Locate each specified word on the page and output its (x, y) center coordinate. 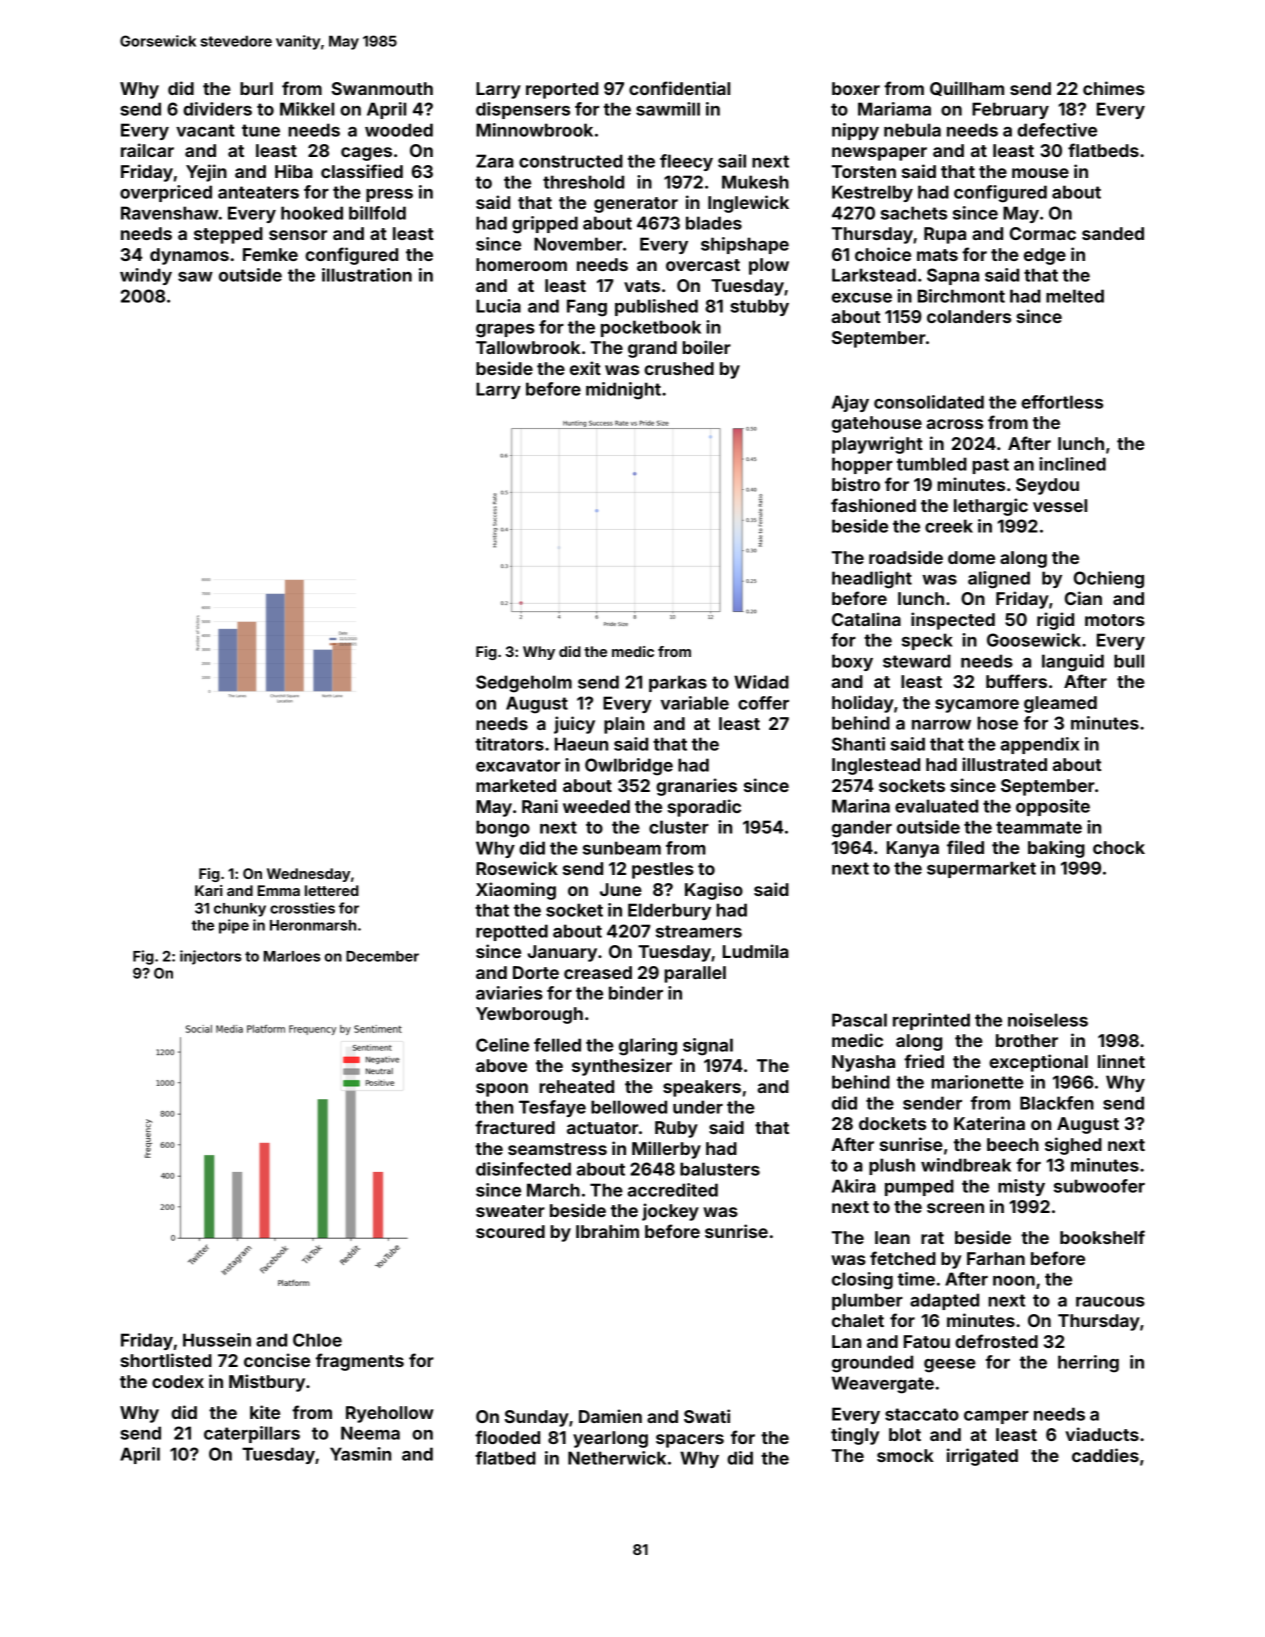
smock (905, 1455)
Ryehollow (390, 1414)
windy (146, 276)
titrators (509, 744)
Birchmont (961, 296)
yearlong (610, 1439)
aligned (999, 580)
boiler (706, 347)
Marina (861, 806)
